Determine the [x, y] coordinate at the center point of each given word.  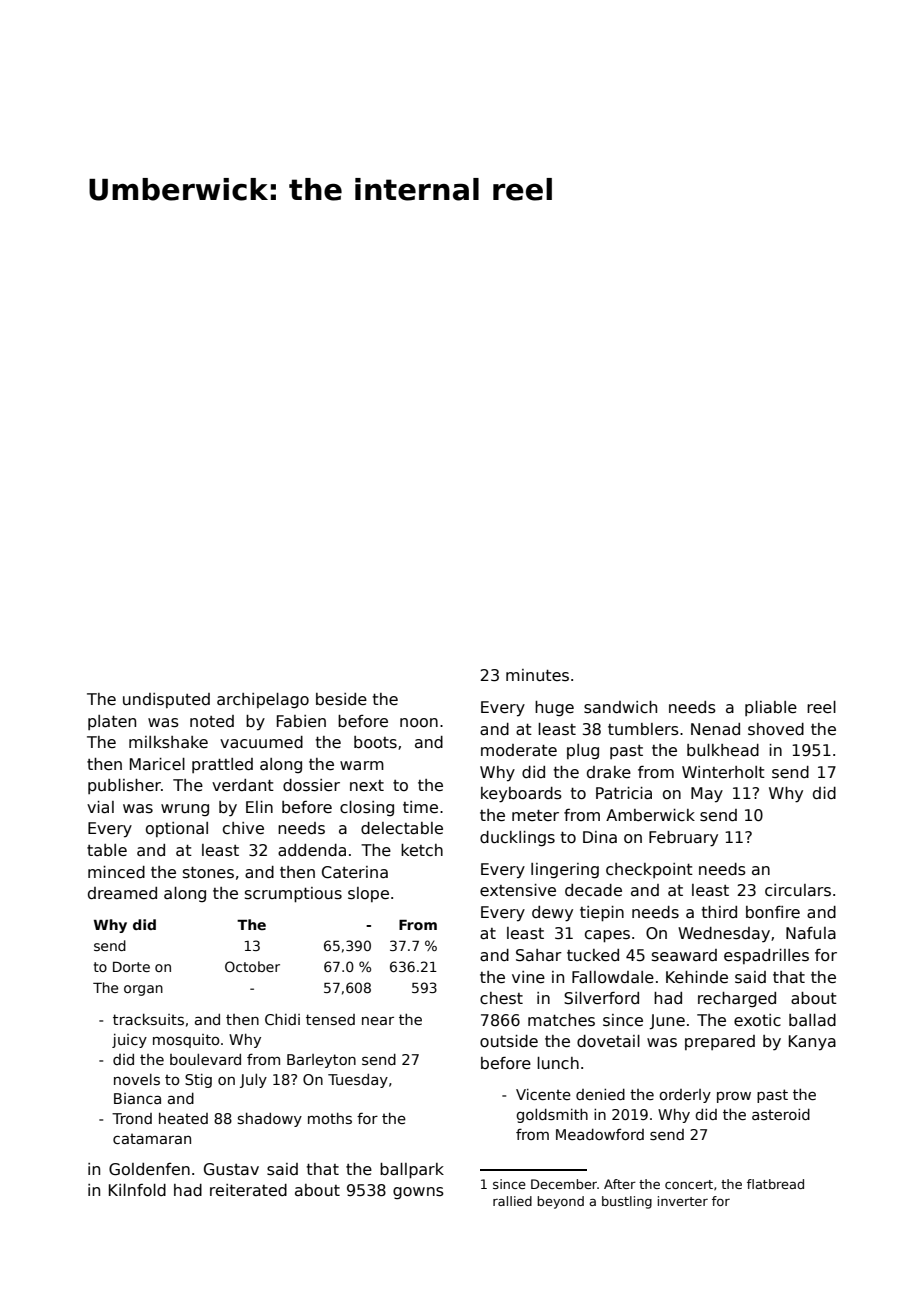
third [719, 912]
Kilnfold [137, 1190]
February [683, 839]
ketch [422, 850]
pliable [771, 708]
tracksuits [148, 1019]
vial [100, 807]
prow [734, 1097]
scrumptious [293, 895]
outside [509, 1041]
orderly [685, 1096]
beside [341, 699]
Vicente [543, 1094]
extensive [518, 890]
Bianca [137, 1098]
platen [112, 722]
